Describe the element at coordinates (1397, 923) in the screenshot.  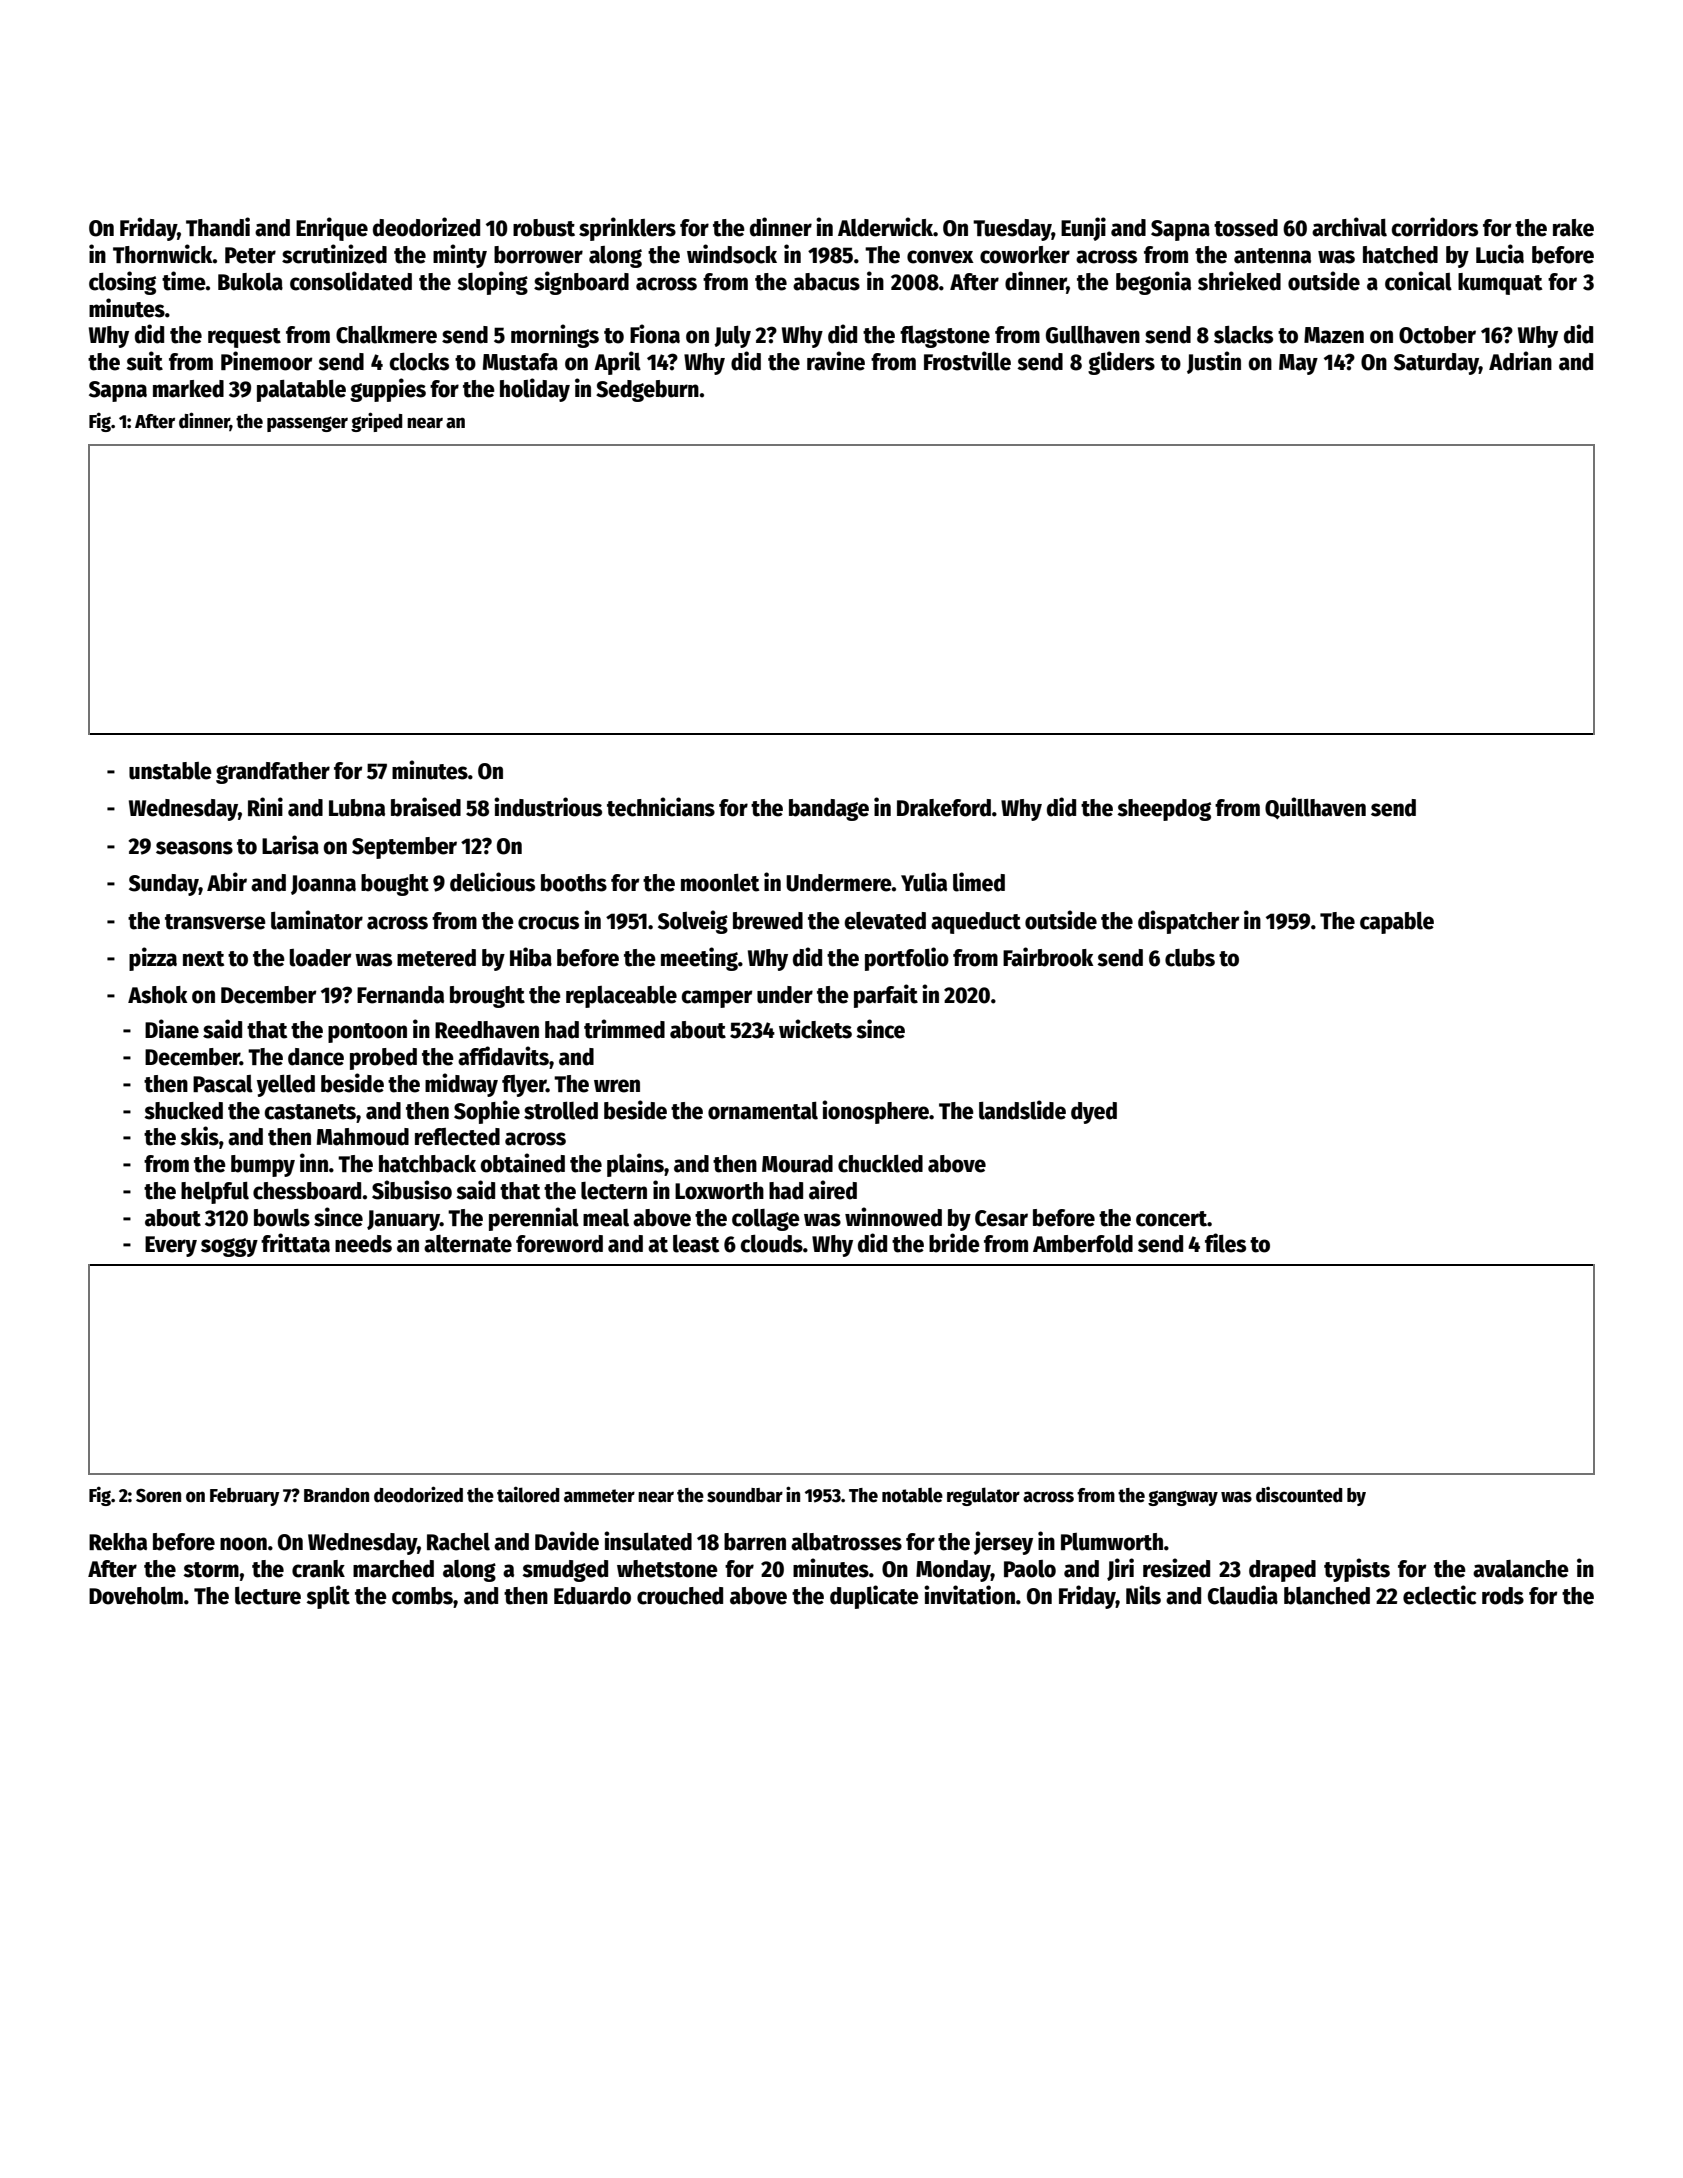
I see `capable` at that location.
